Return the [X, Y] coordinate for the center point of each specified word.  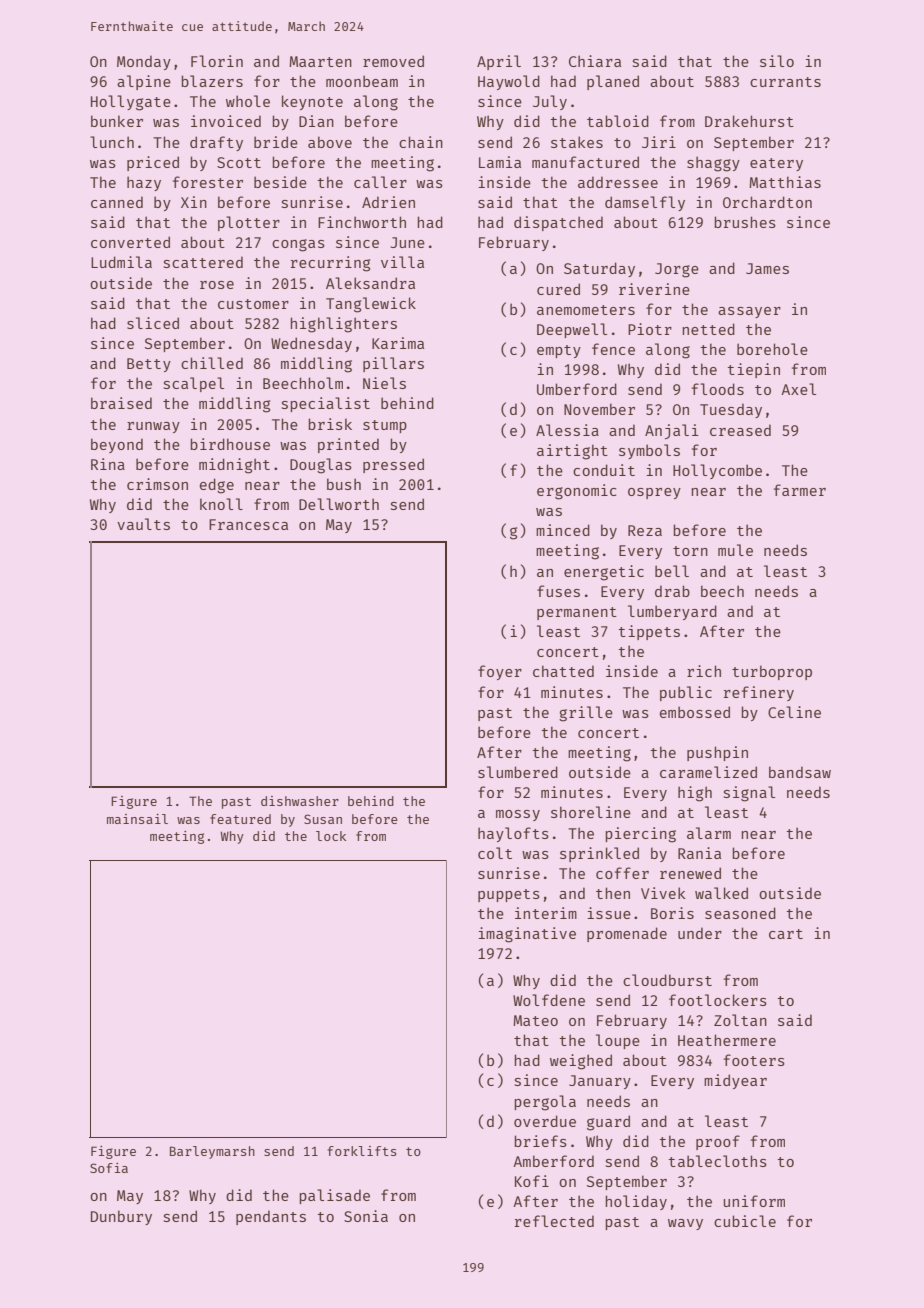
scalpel [194, 384]
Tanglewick [371, 305]
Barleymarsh [212, 1152]
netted [708, 329]
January [600, 1082]
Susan [323, 819]
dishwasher [300, 801]
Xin [194, 202]
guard [608, 1123]
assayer [749, 312]
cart [786, 934]
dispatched [558, 223]
